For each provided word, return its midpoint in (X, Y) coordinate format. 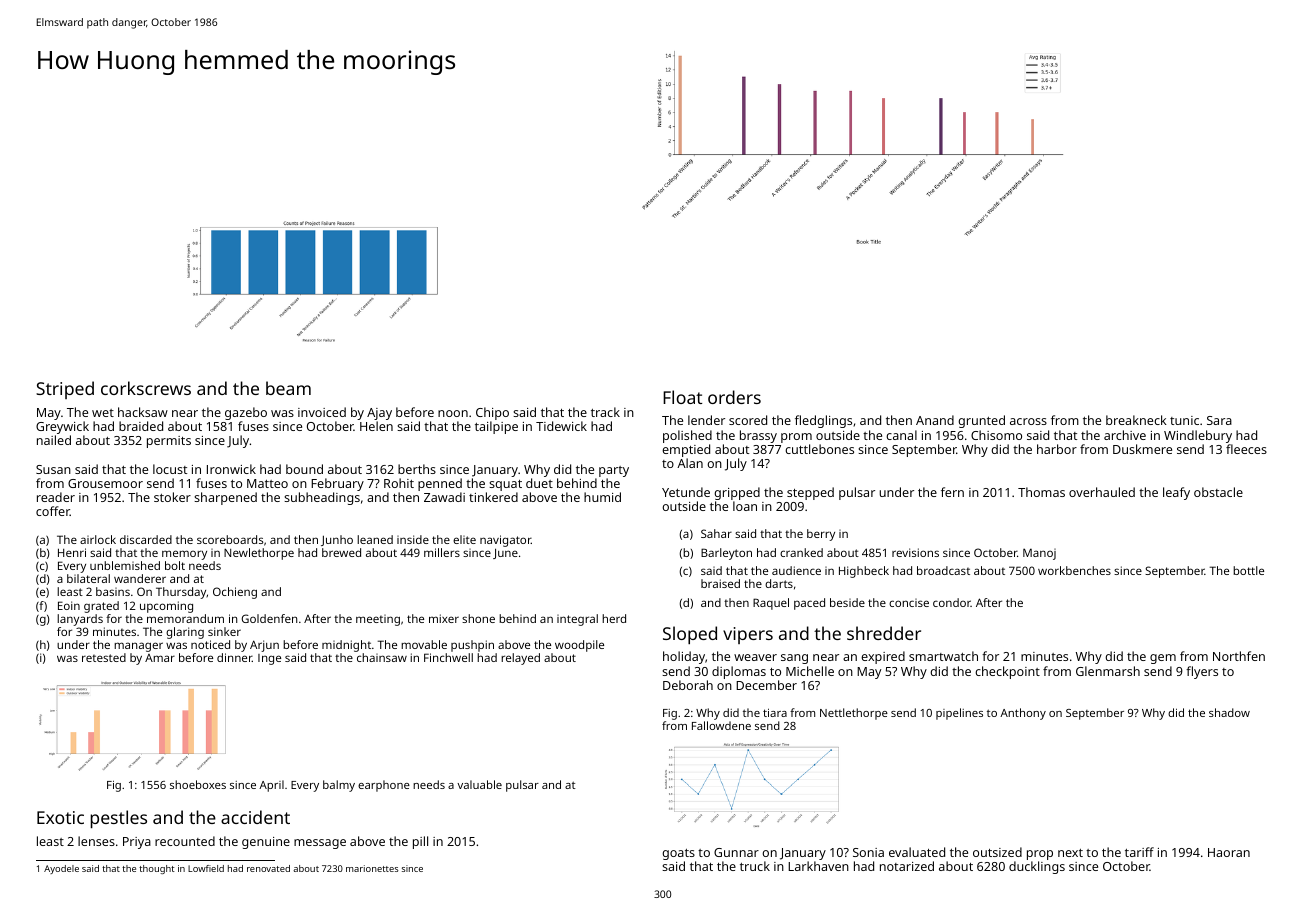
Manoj (1039, 554)
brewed (341, 552)
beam (288, 388)
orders (734, 397)
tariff (1139, 852)
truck (755, 866)
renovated (268, 868)
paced (809, 604)
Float (682, 397)
